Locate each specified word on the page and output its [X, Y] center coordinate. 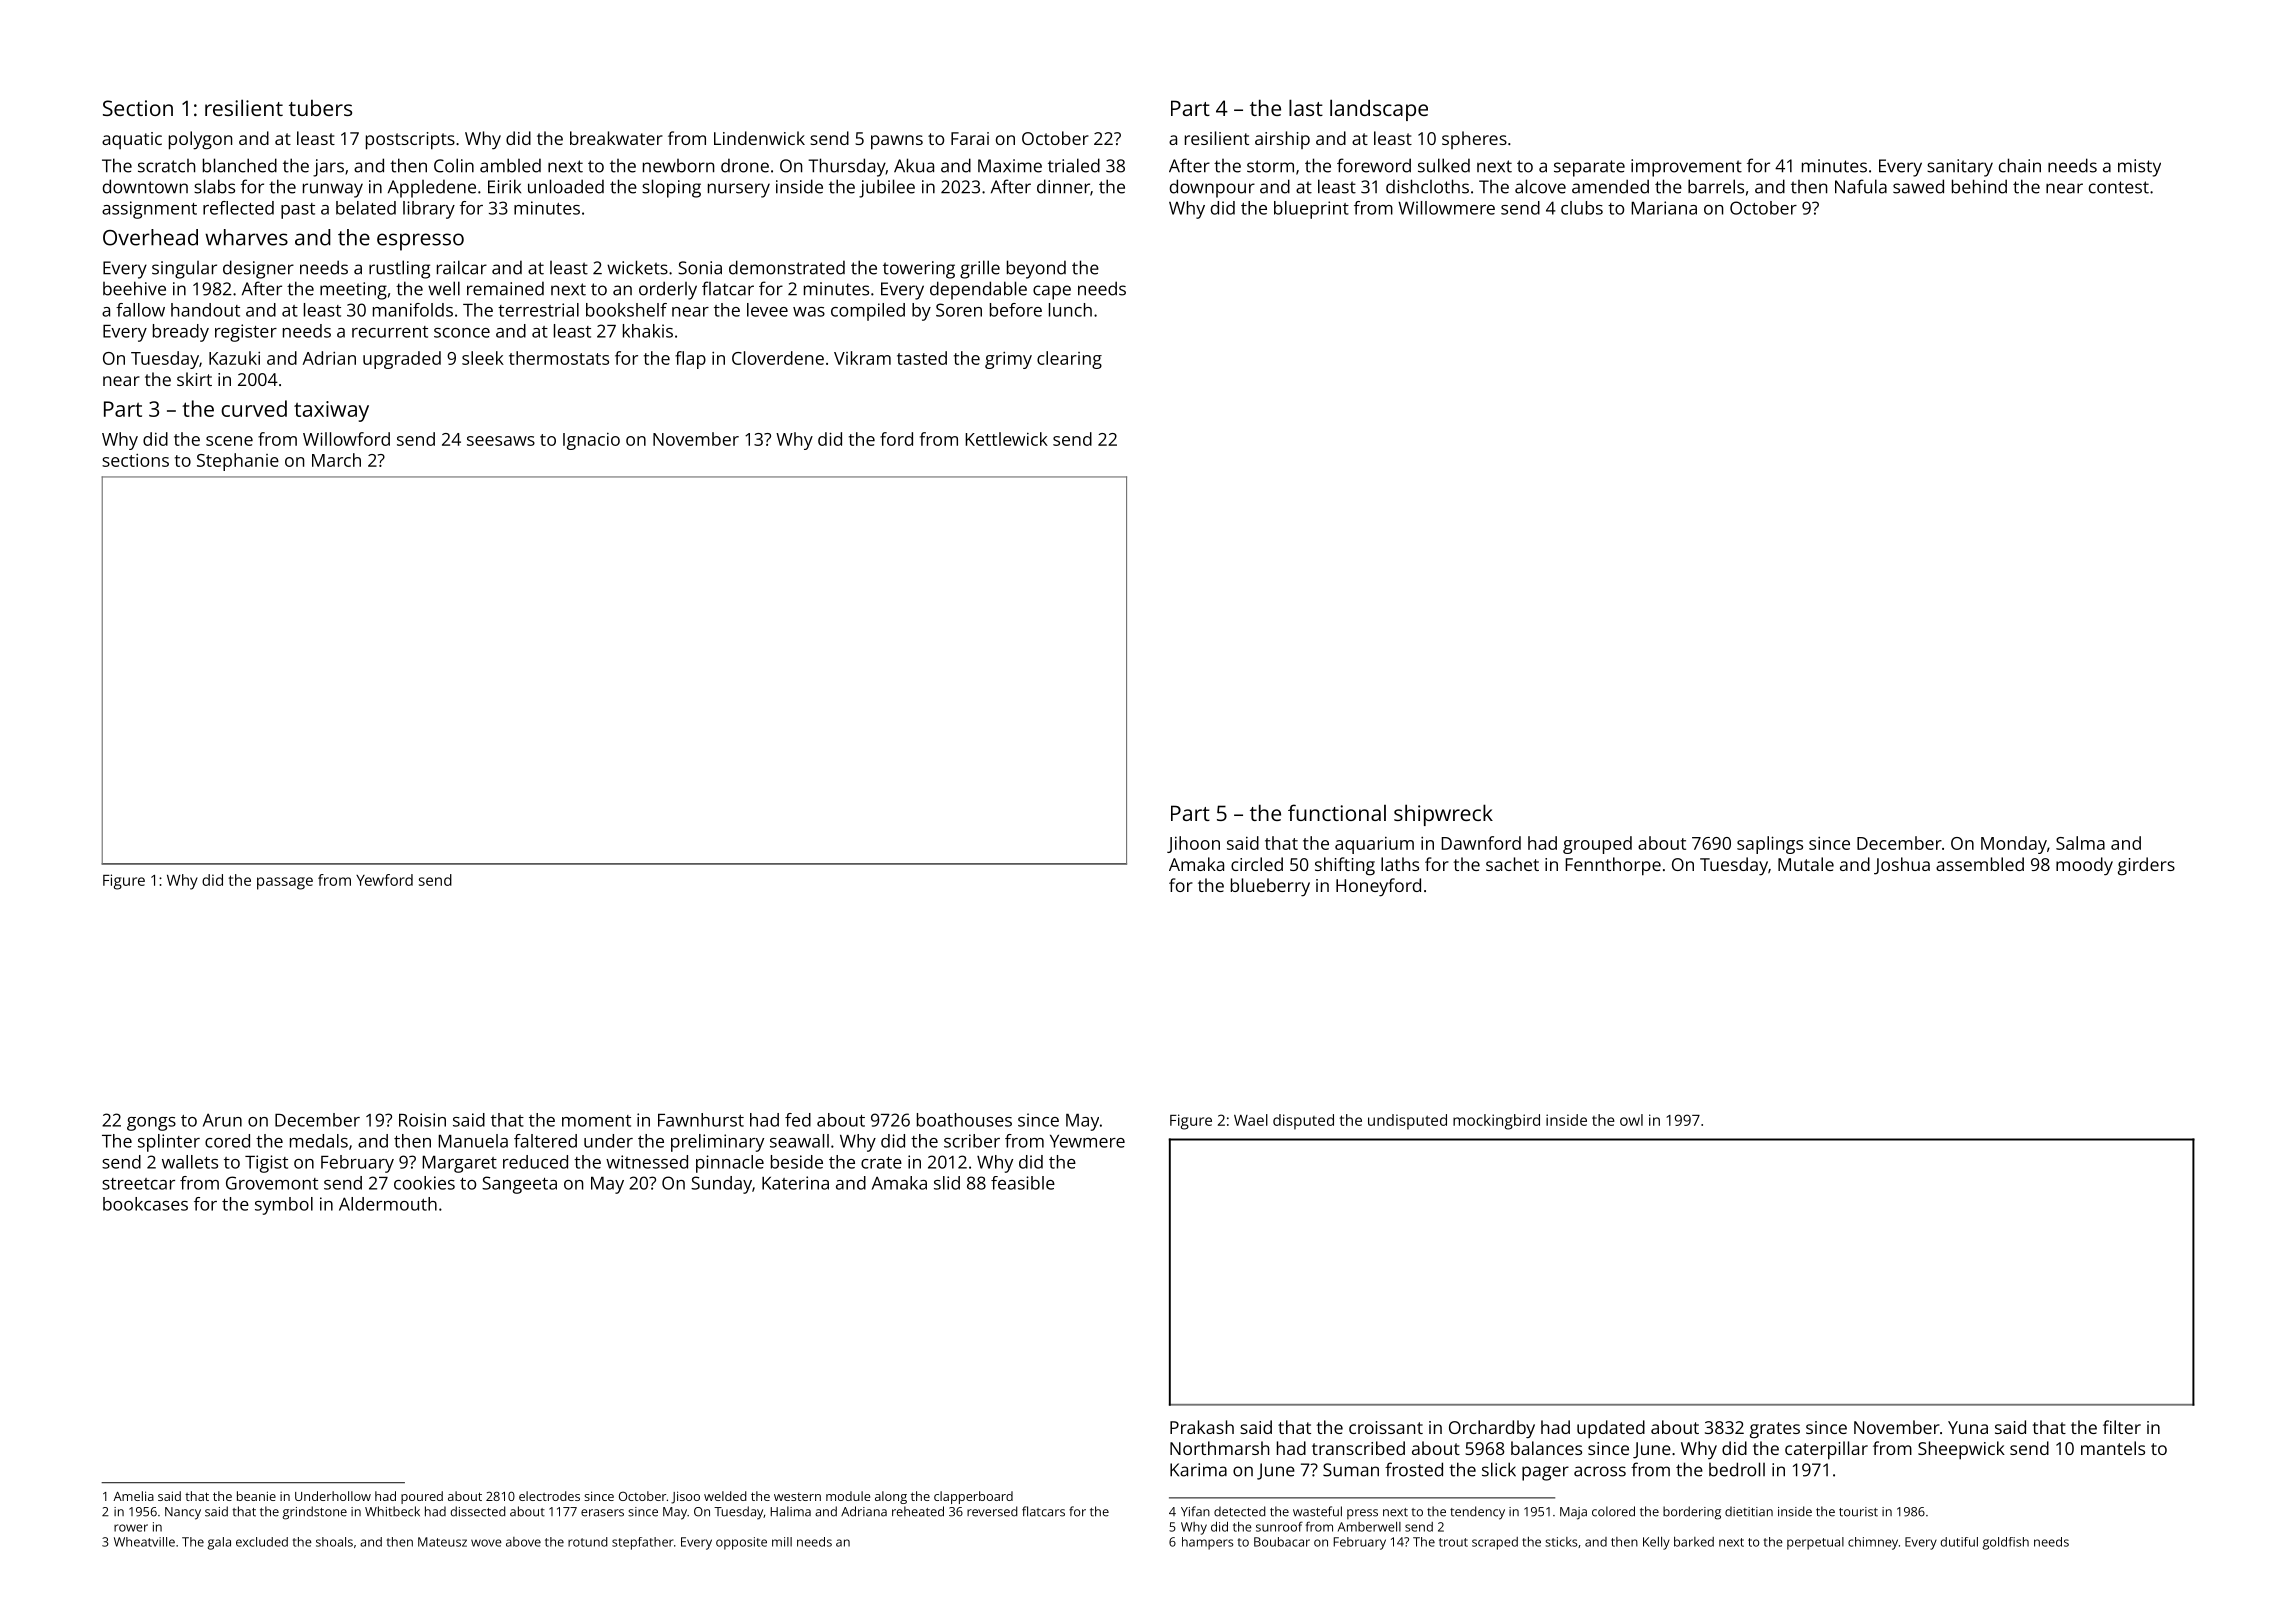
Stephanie [238, 462]
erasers [602, 1513]
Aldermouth [388, 1204]
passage [285, 883]
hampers [1208, 1543]
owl [1631, 1120]
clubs [1582, 208]
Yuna [1968, 1427]
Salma [2080, 843]
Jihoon [1193, 844]
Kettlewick [1006, 439]
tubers [320, 108]
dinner [1063, 186]
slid [947, 1183]
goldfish [2005, 1543]
